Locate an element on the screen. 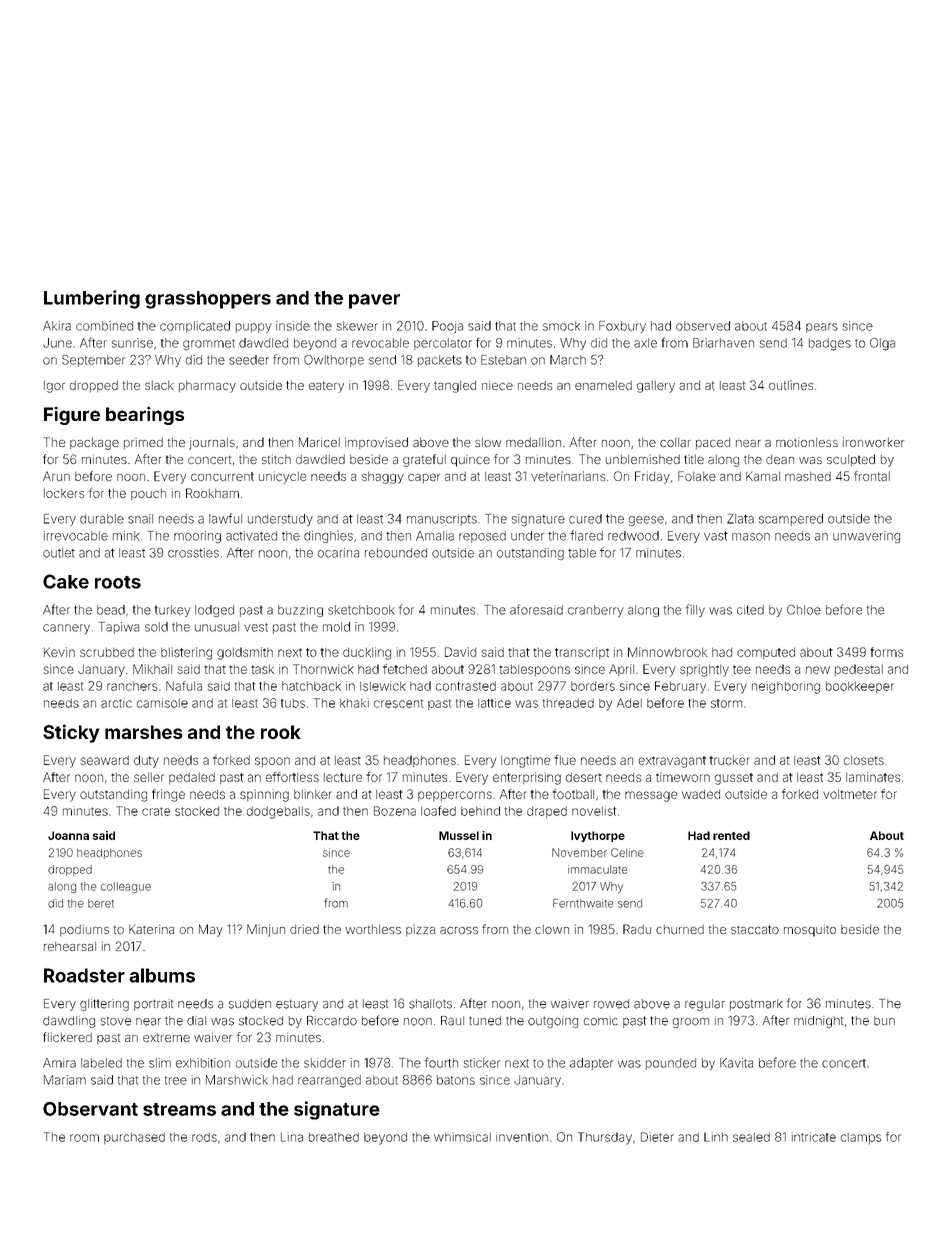  mosquito is located at coordinates (810, 930).
